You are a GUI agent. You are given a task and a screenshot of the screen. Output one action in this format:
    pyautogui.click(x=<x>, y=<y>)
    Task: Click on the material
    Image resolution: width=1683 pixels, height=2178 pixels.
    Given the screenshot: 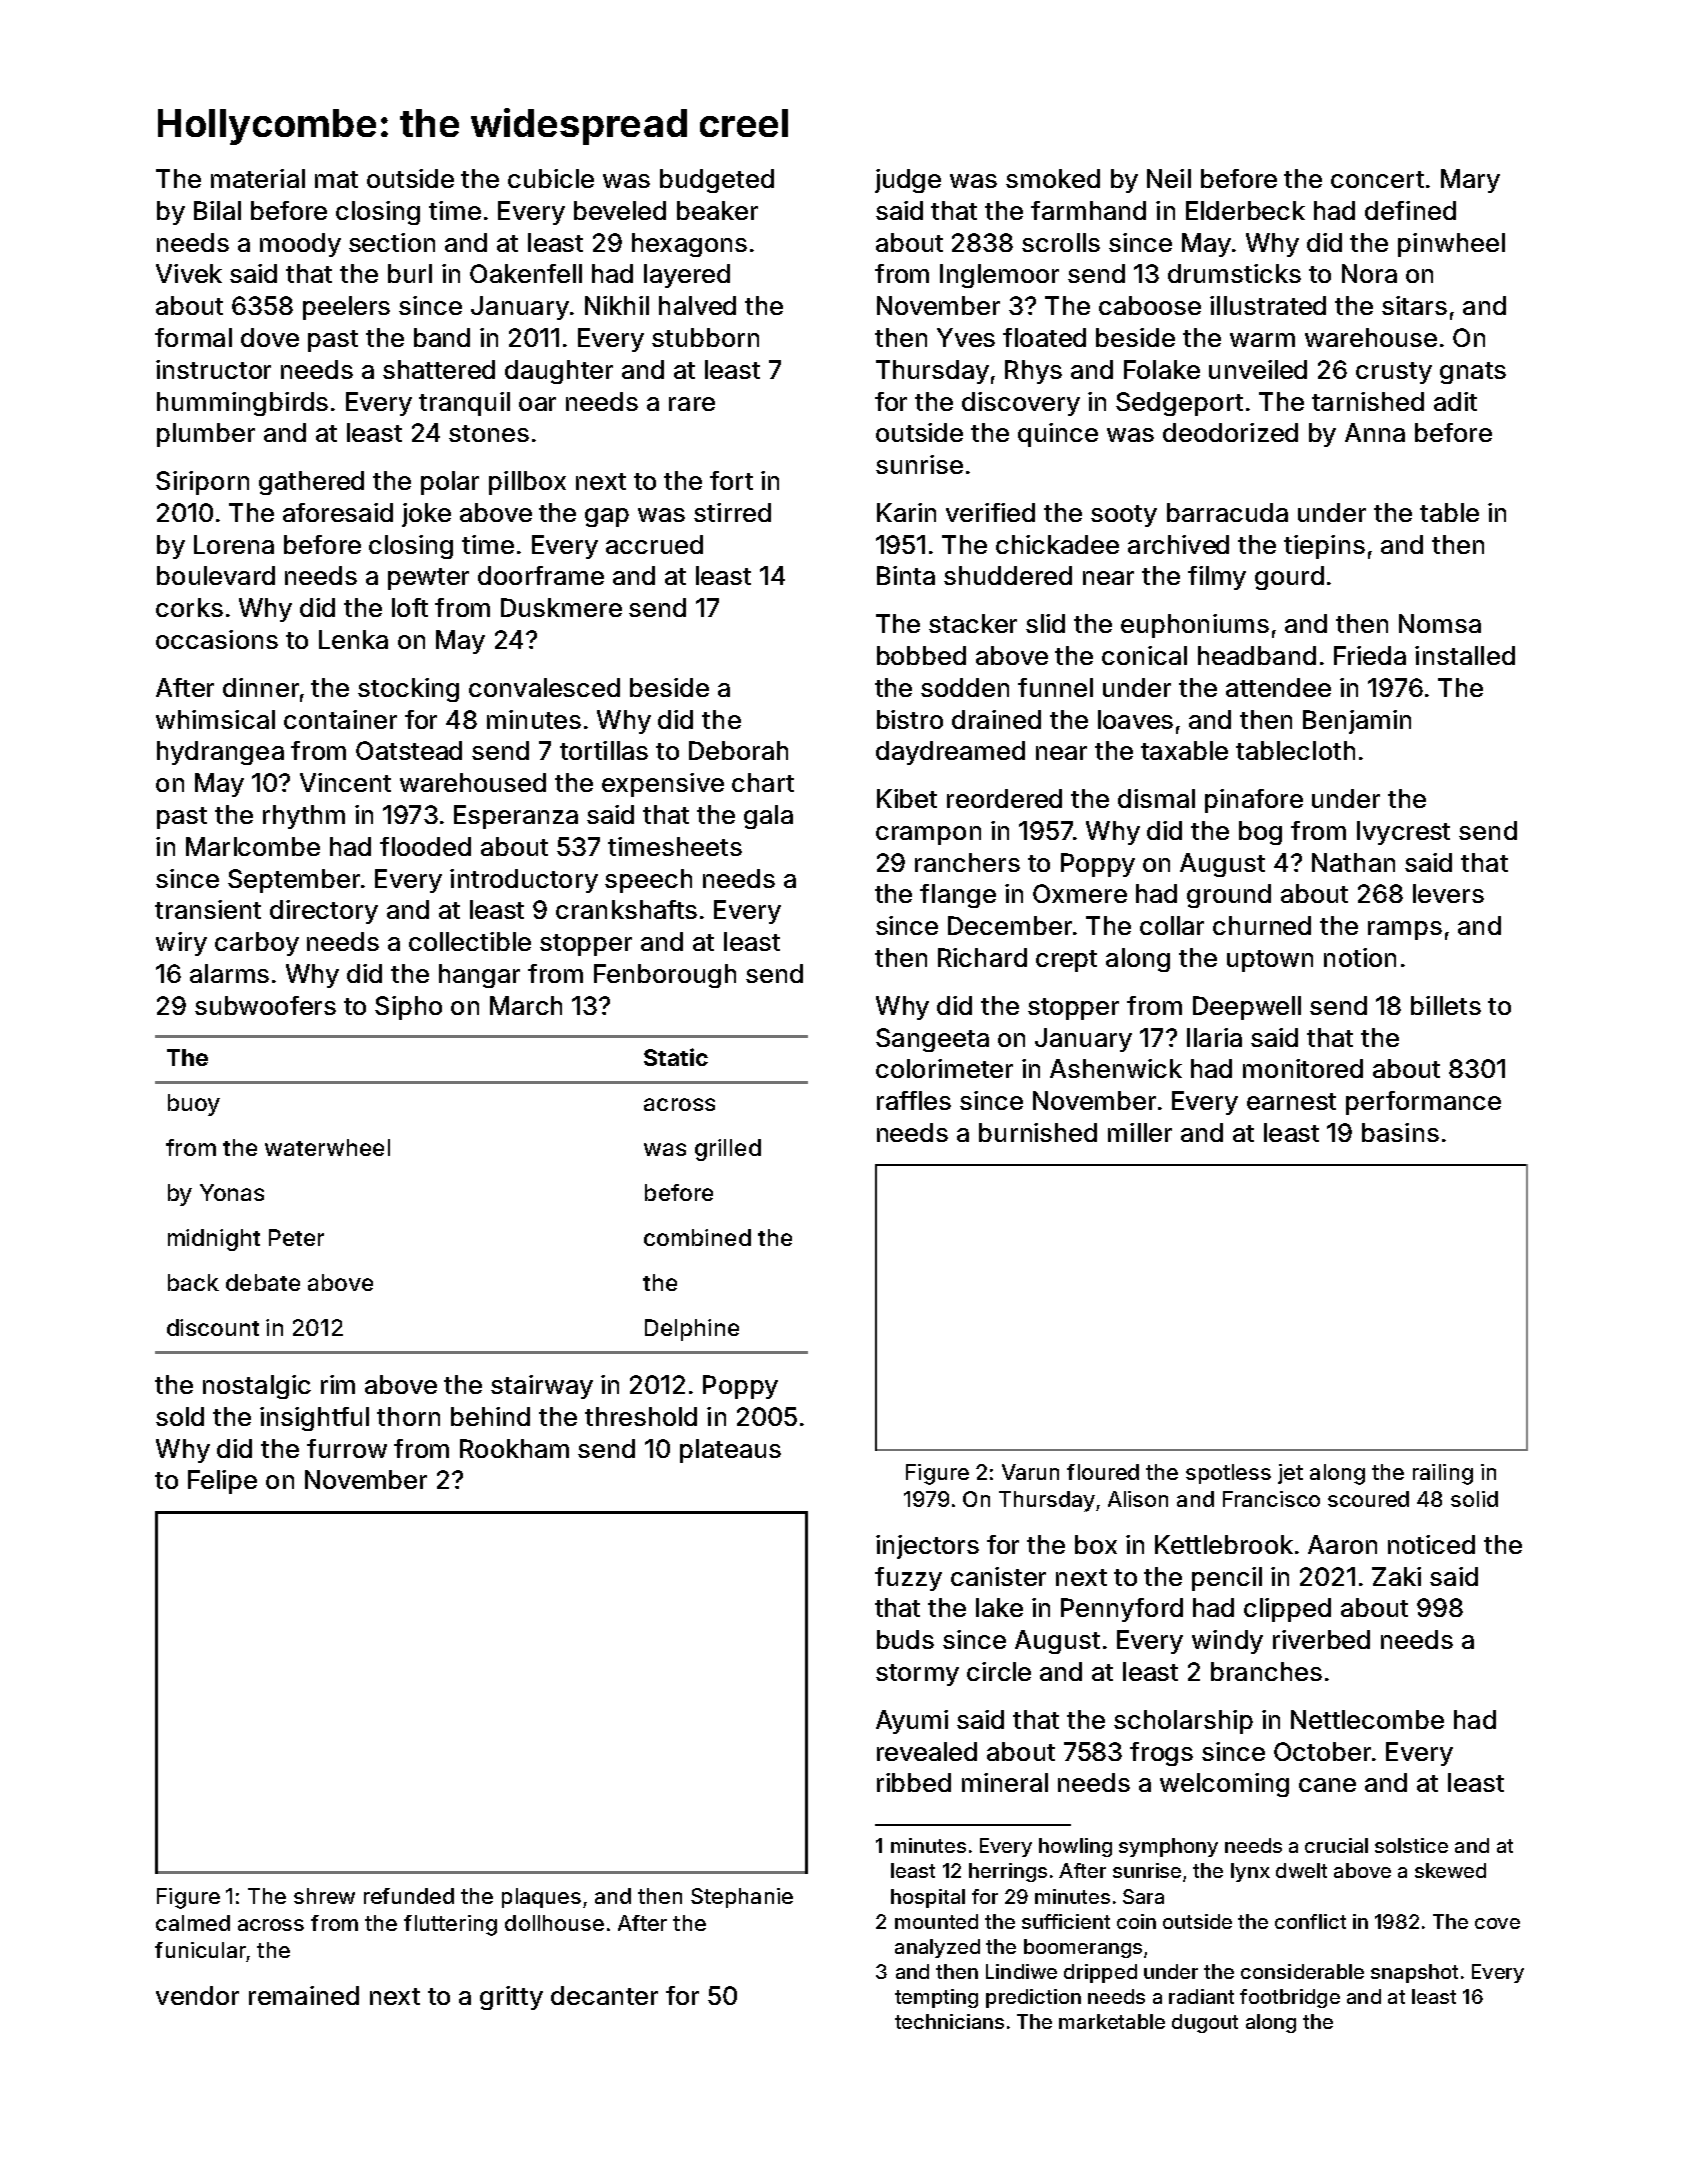 What is the action you would take?
    pyautogui.click(x=258, y=178)
